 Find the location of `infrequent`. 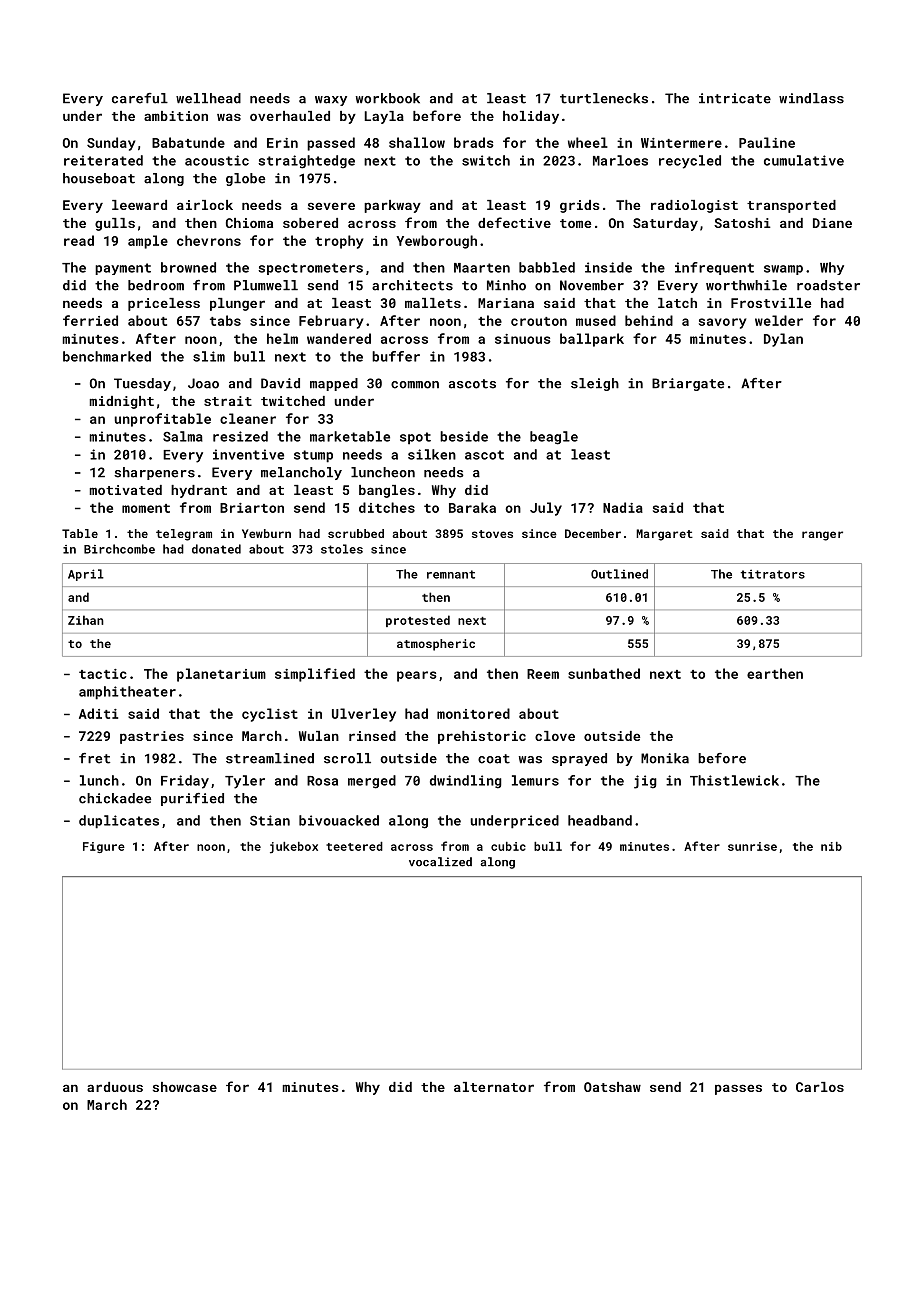

infrequent is located at coordinates (714, 268).
